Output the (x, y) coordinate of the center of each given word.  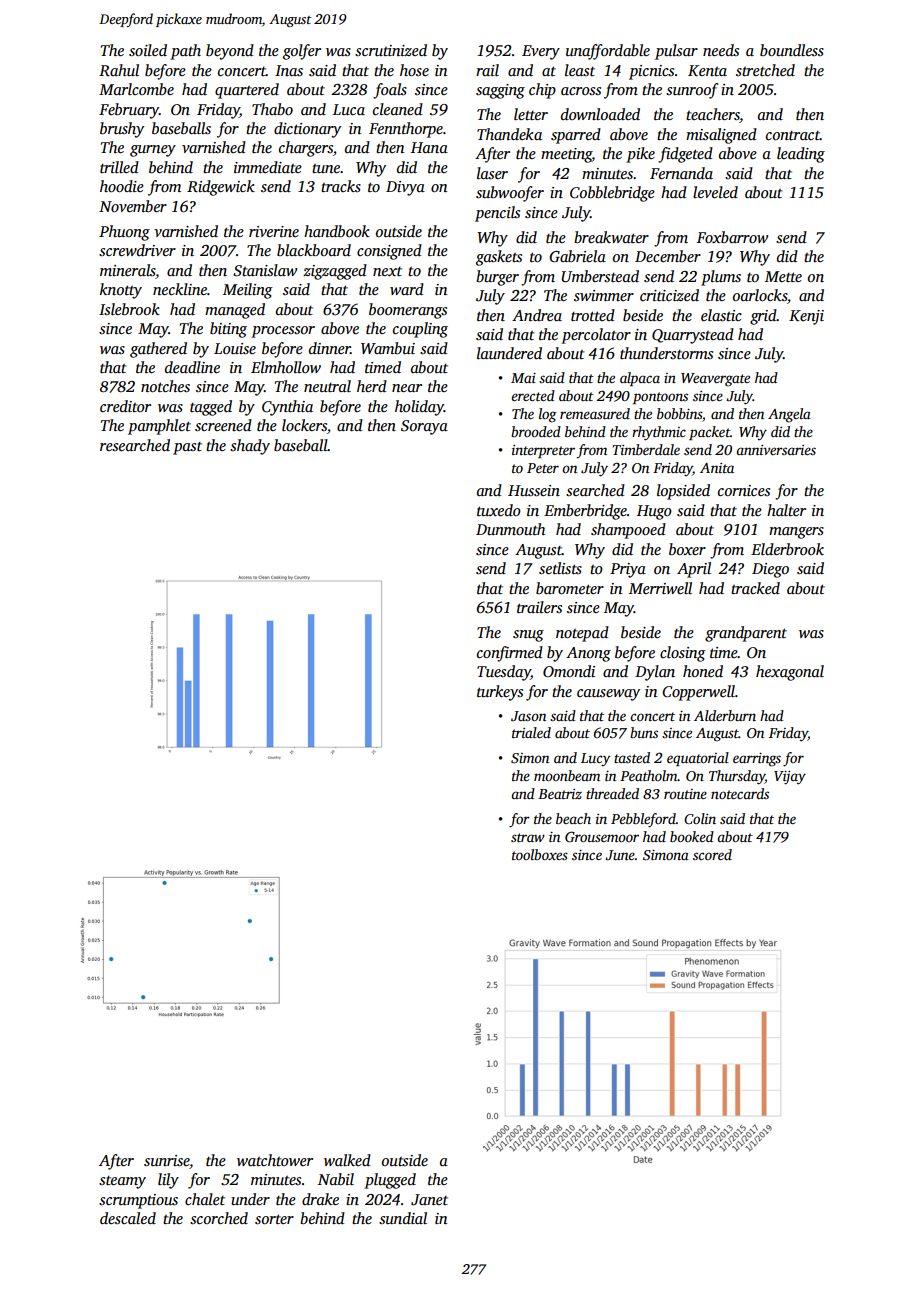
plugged (390, 1181)
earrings (757, 760)
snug (528, 636)
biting (228, 330)
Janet (429, 1200)
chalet (205, 1199)
